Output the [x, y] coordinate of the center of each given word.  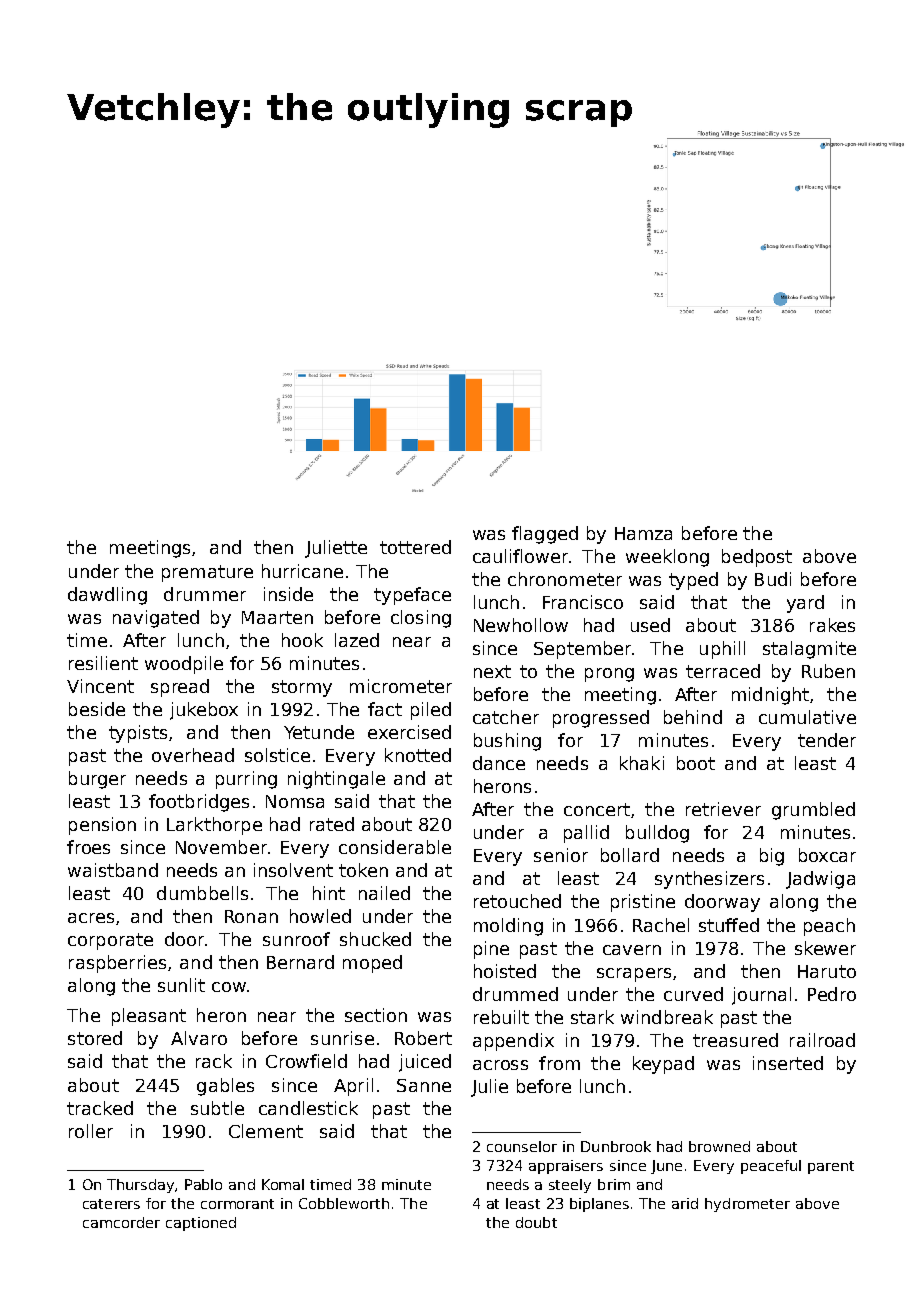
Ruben [828, 671]
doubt [536, 1222]
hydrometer [747, 1205]
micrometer [401, 686]
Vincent [100, 686]
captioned [201, 1224]
